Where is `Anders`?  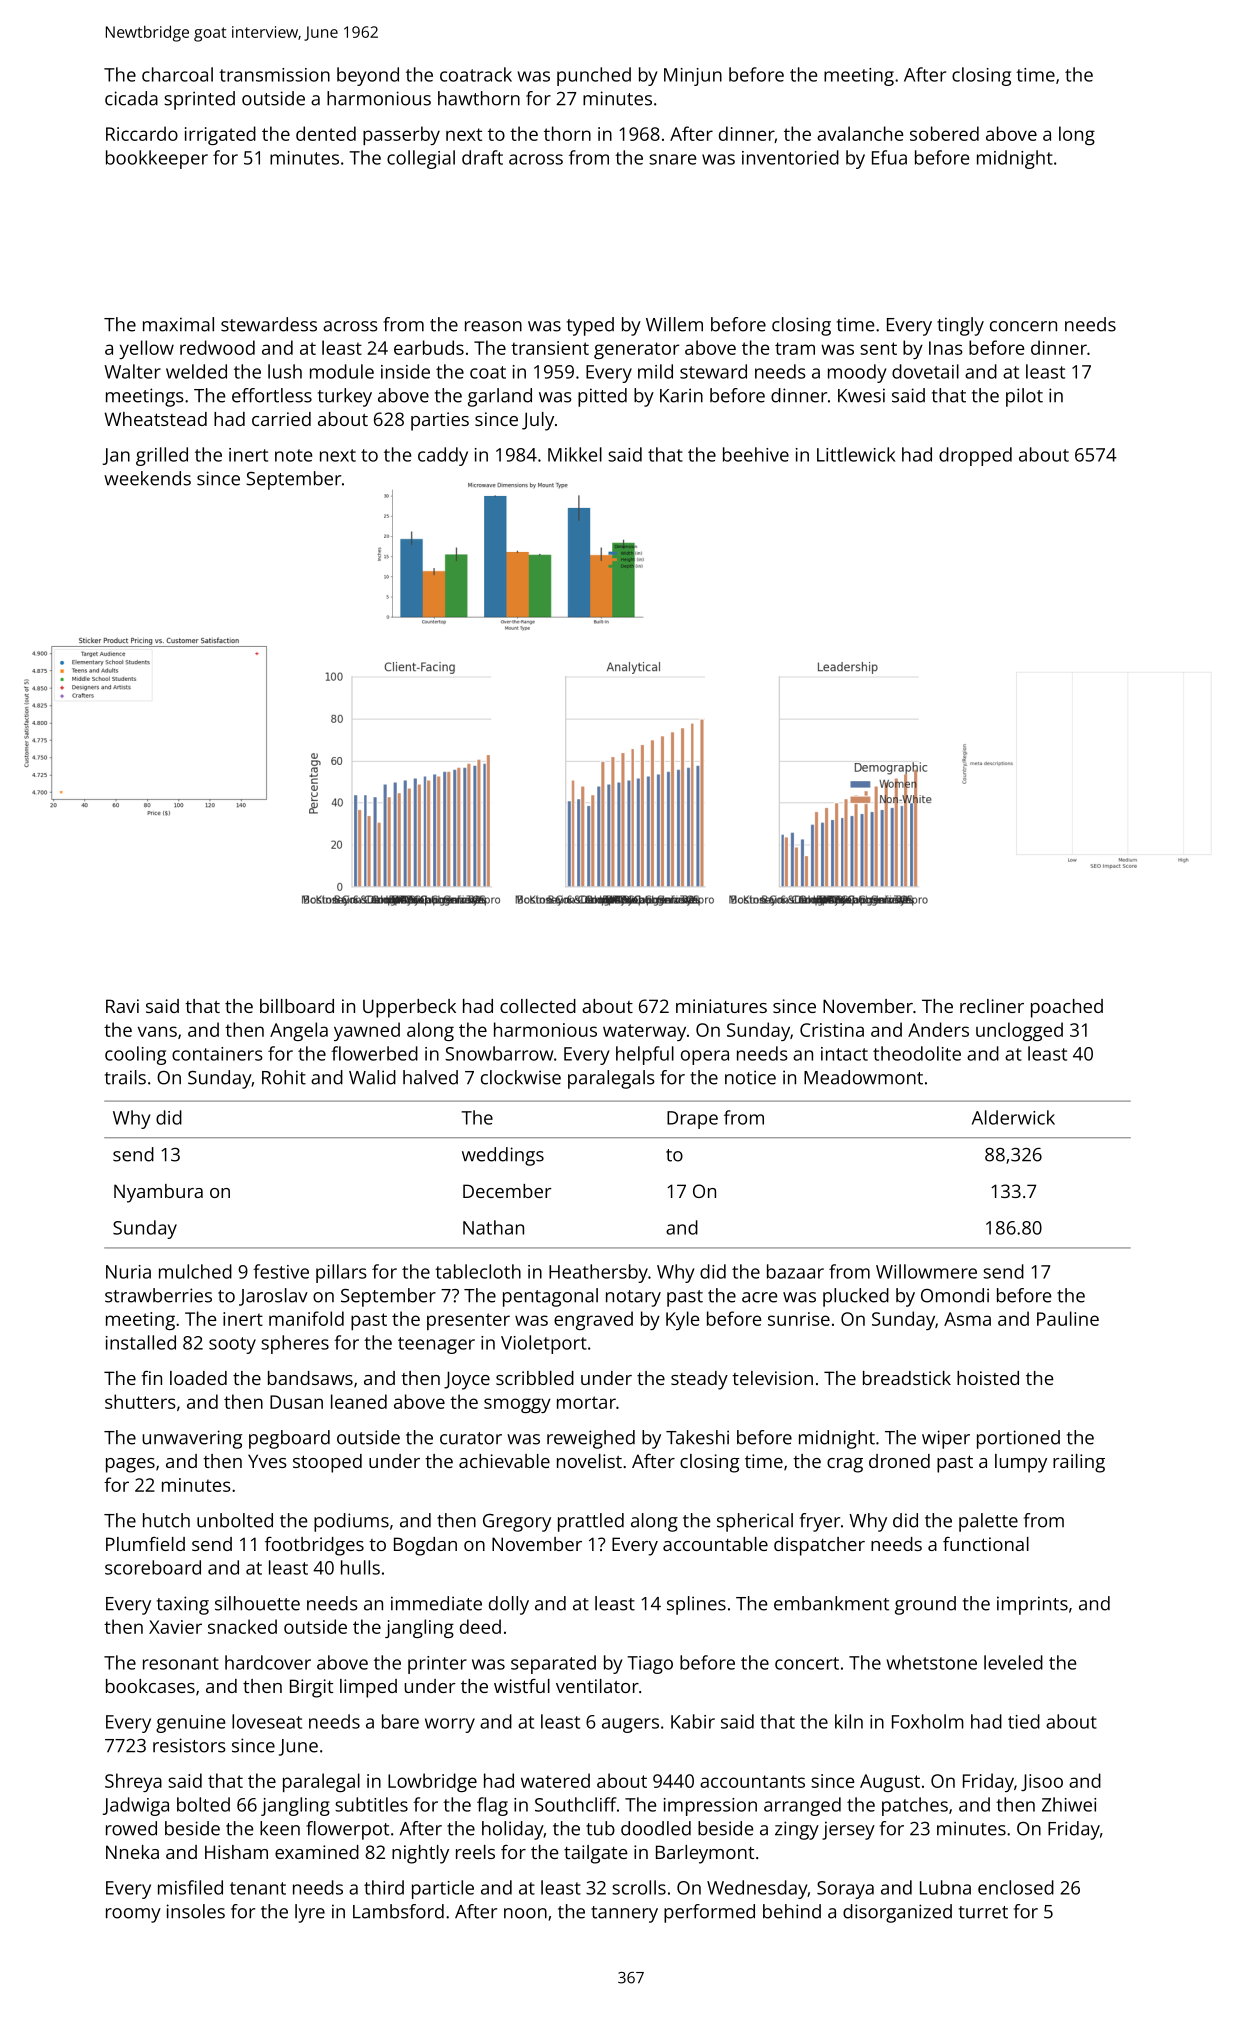
Anders is located at coordinates (938, 1029).
